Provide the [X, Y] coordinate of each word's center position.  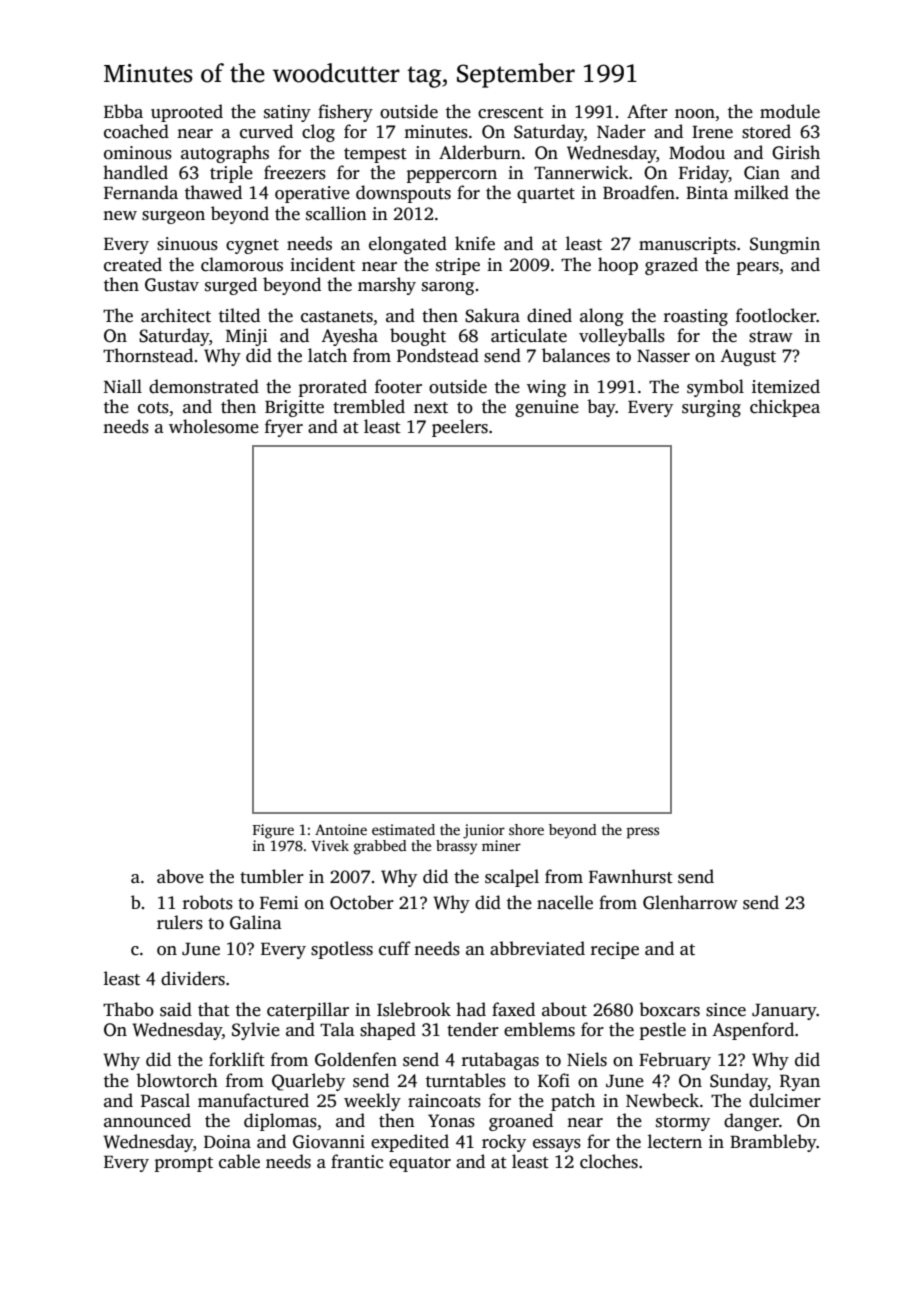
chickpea [785, 408]
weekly [372, 1102]
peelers [460, 428]
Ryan [800, 1083]
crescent [511, 113]
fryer [284, 428]
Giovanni [329, 1142]
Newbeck [662, 1100]
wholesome [214, 426]
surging [711, 408]
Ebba [123, 111]
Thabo [128, 1009]
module [790, 111]
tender [473, 1029]
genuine [547, 408]
